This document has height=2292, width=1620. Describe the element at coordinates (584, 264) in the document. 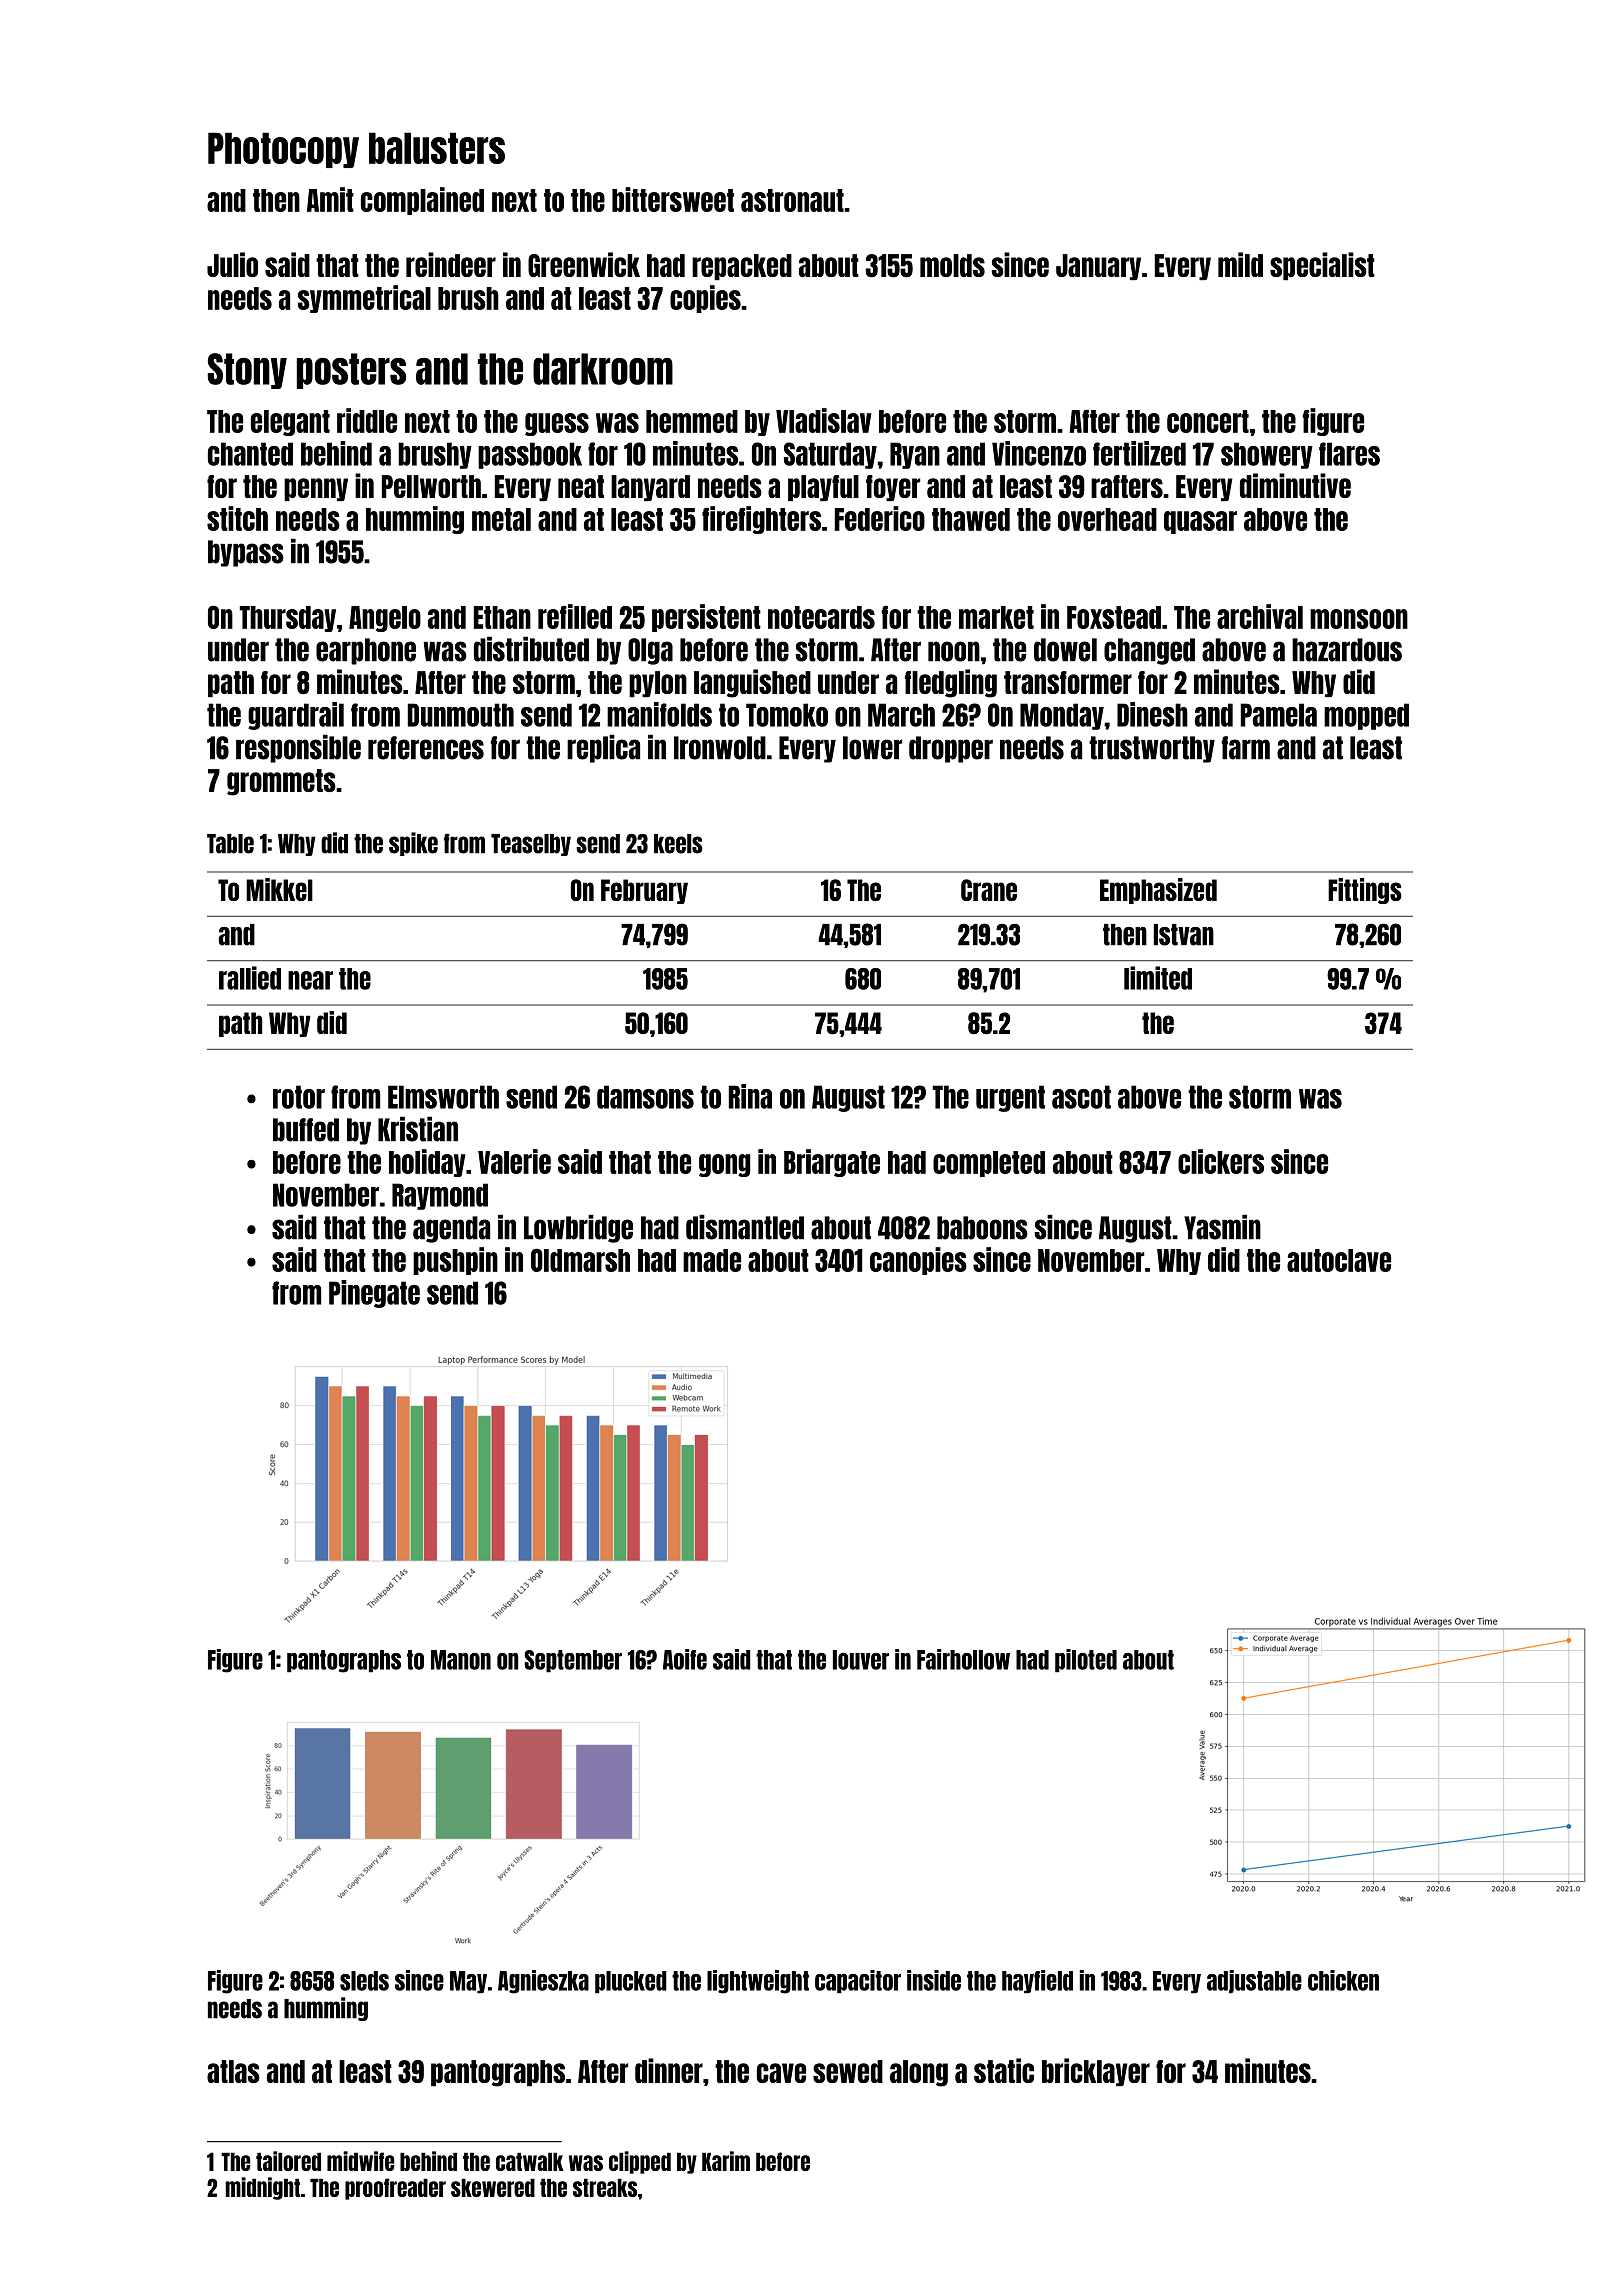

I see `Greenwick` at that location.
